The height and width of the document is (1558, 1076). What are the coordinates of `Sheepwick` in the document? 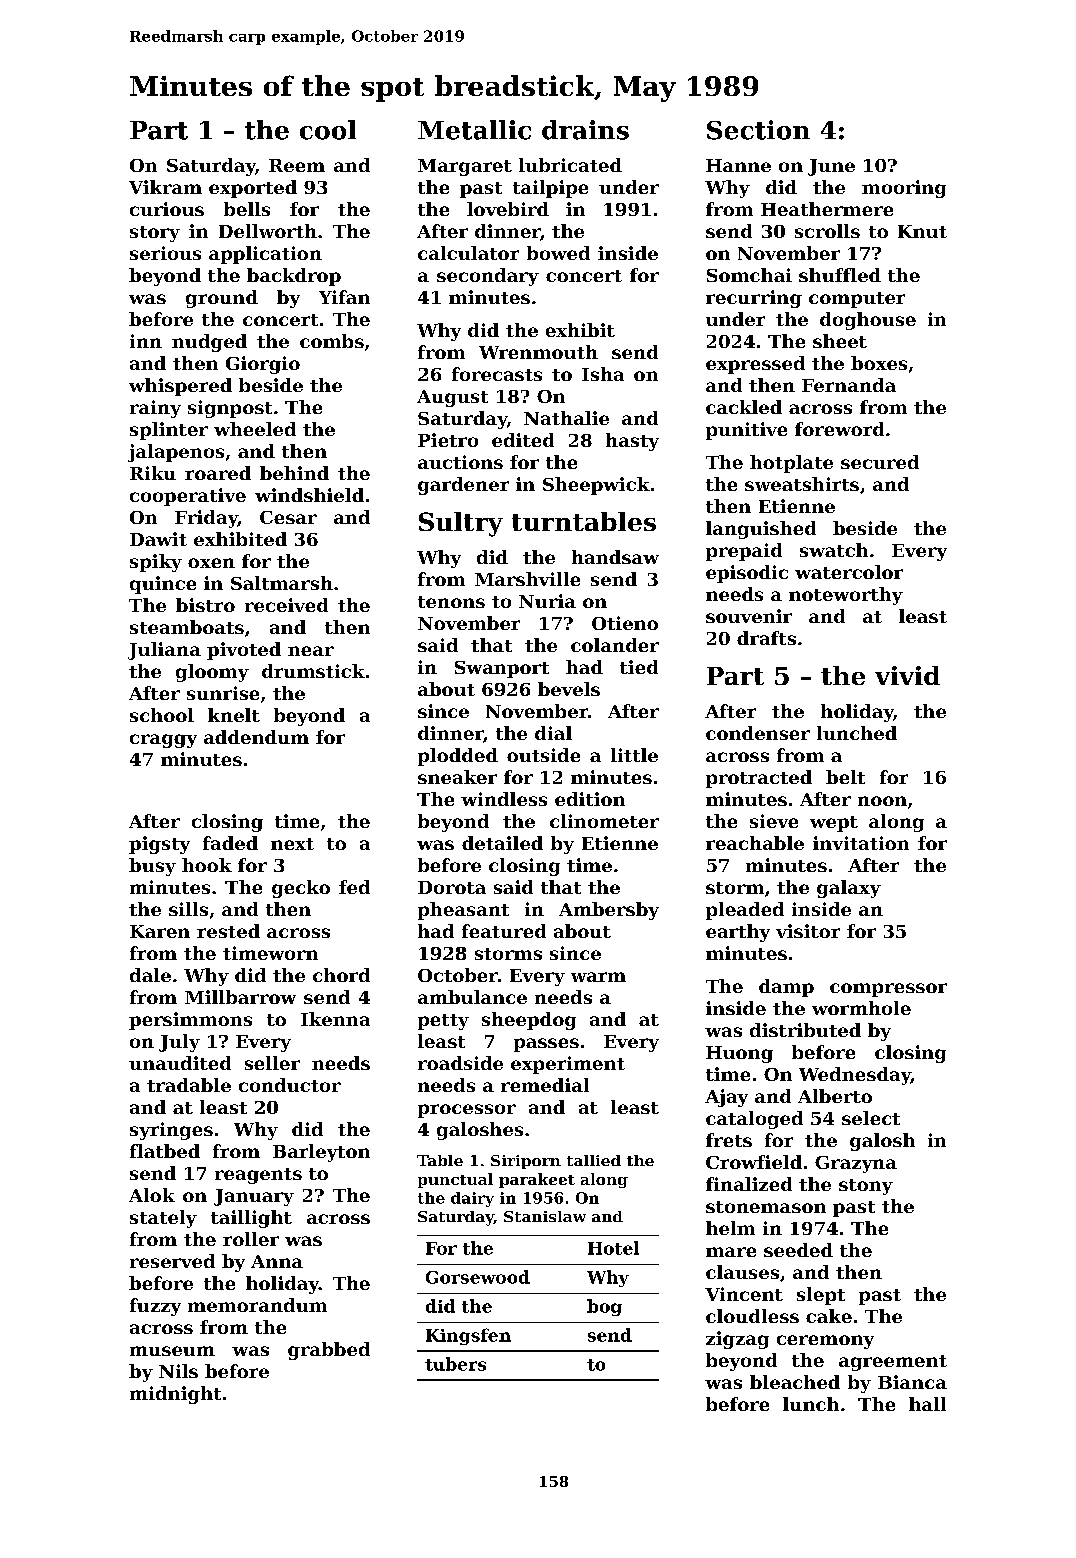 It's located at (596, 486).
